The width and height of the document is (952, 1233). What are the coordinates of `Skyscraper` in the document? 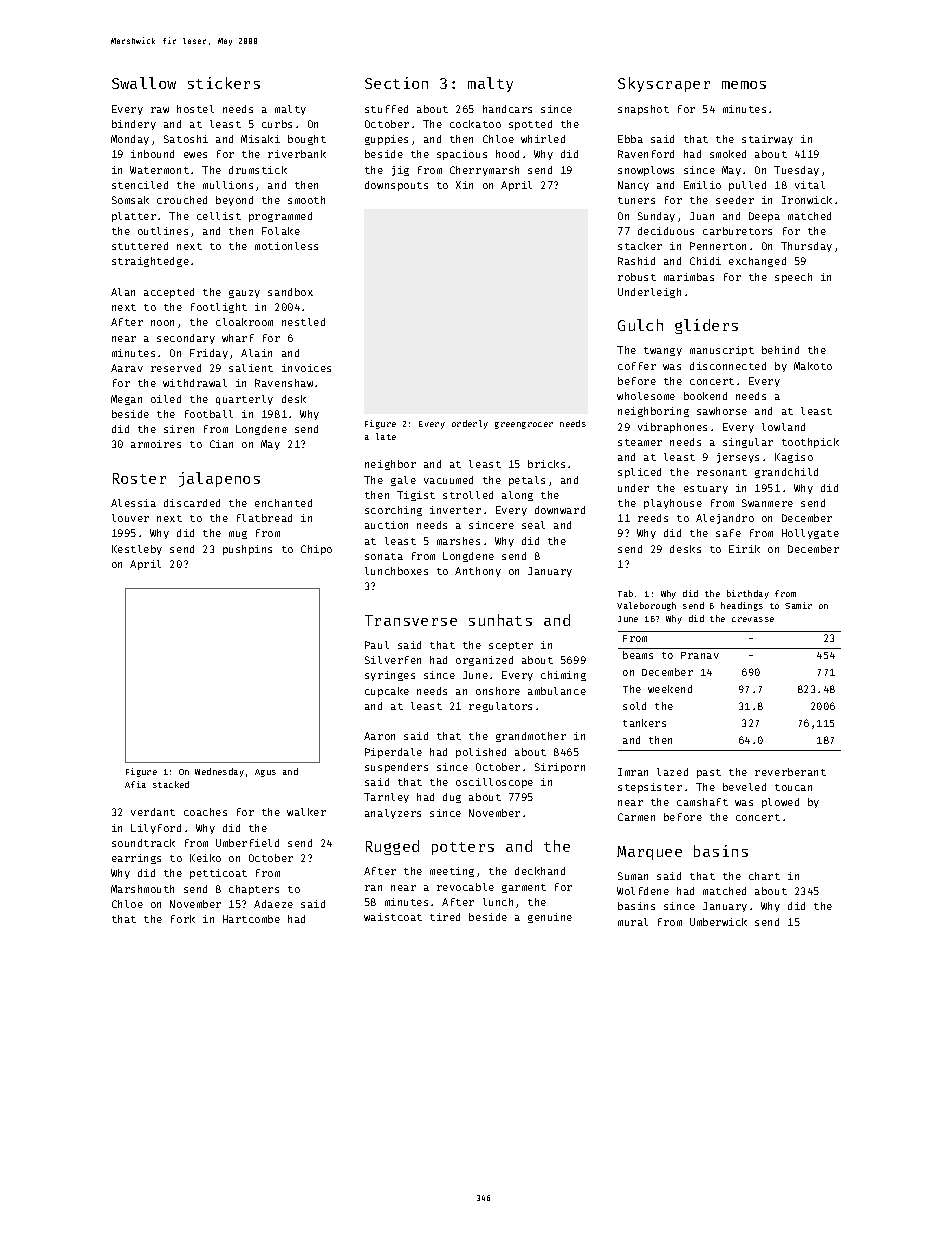 It's located at (664, 84).
